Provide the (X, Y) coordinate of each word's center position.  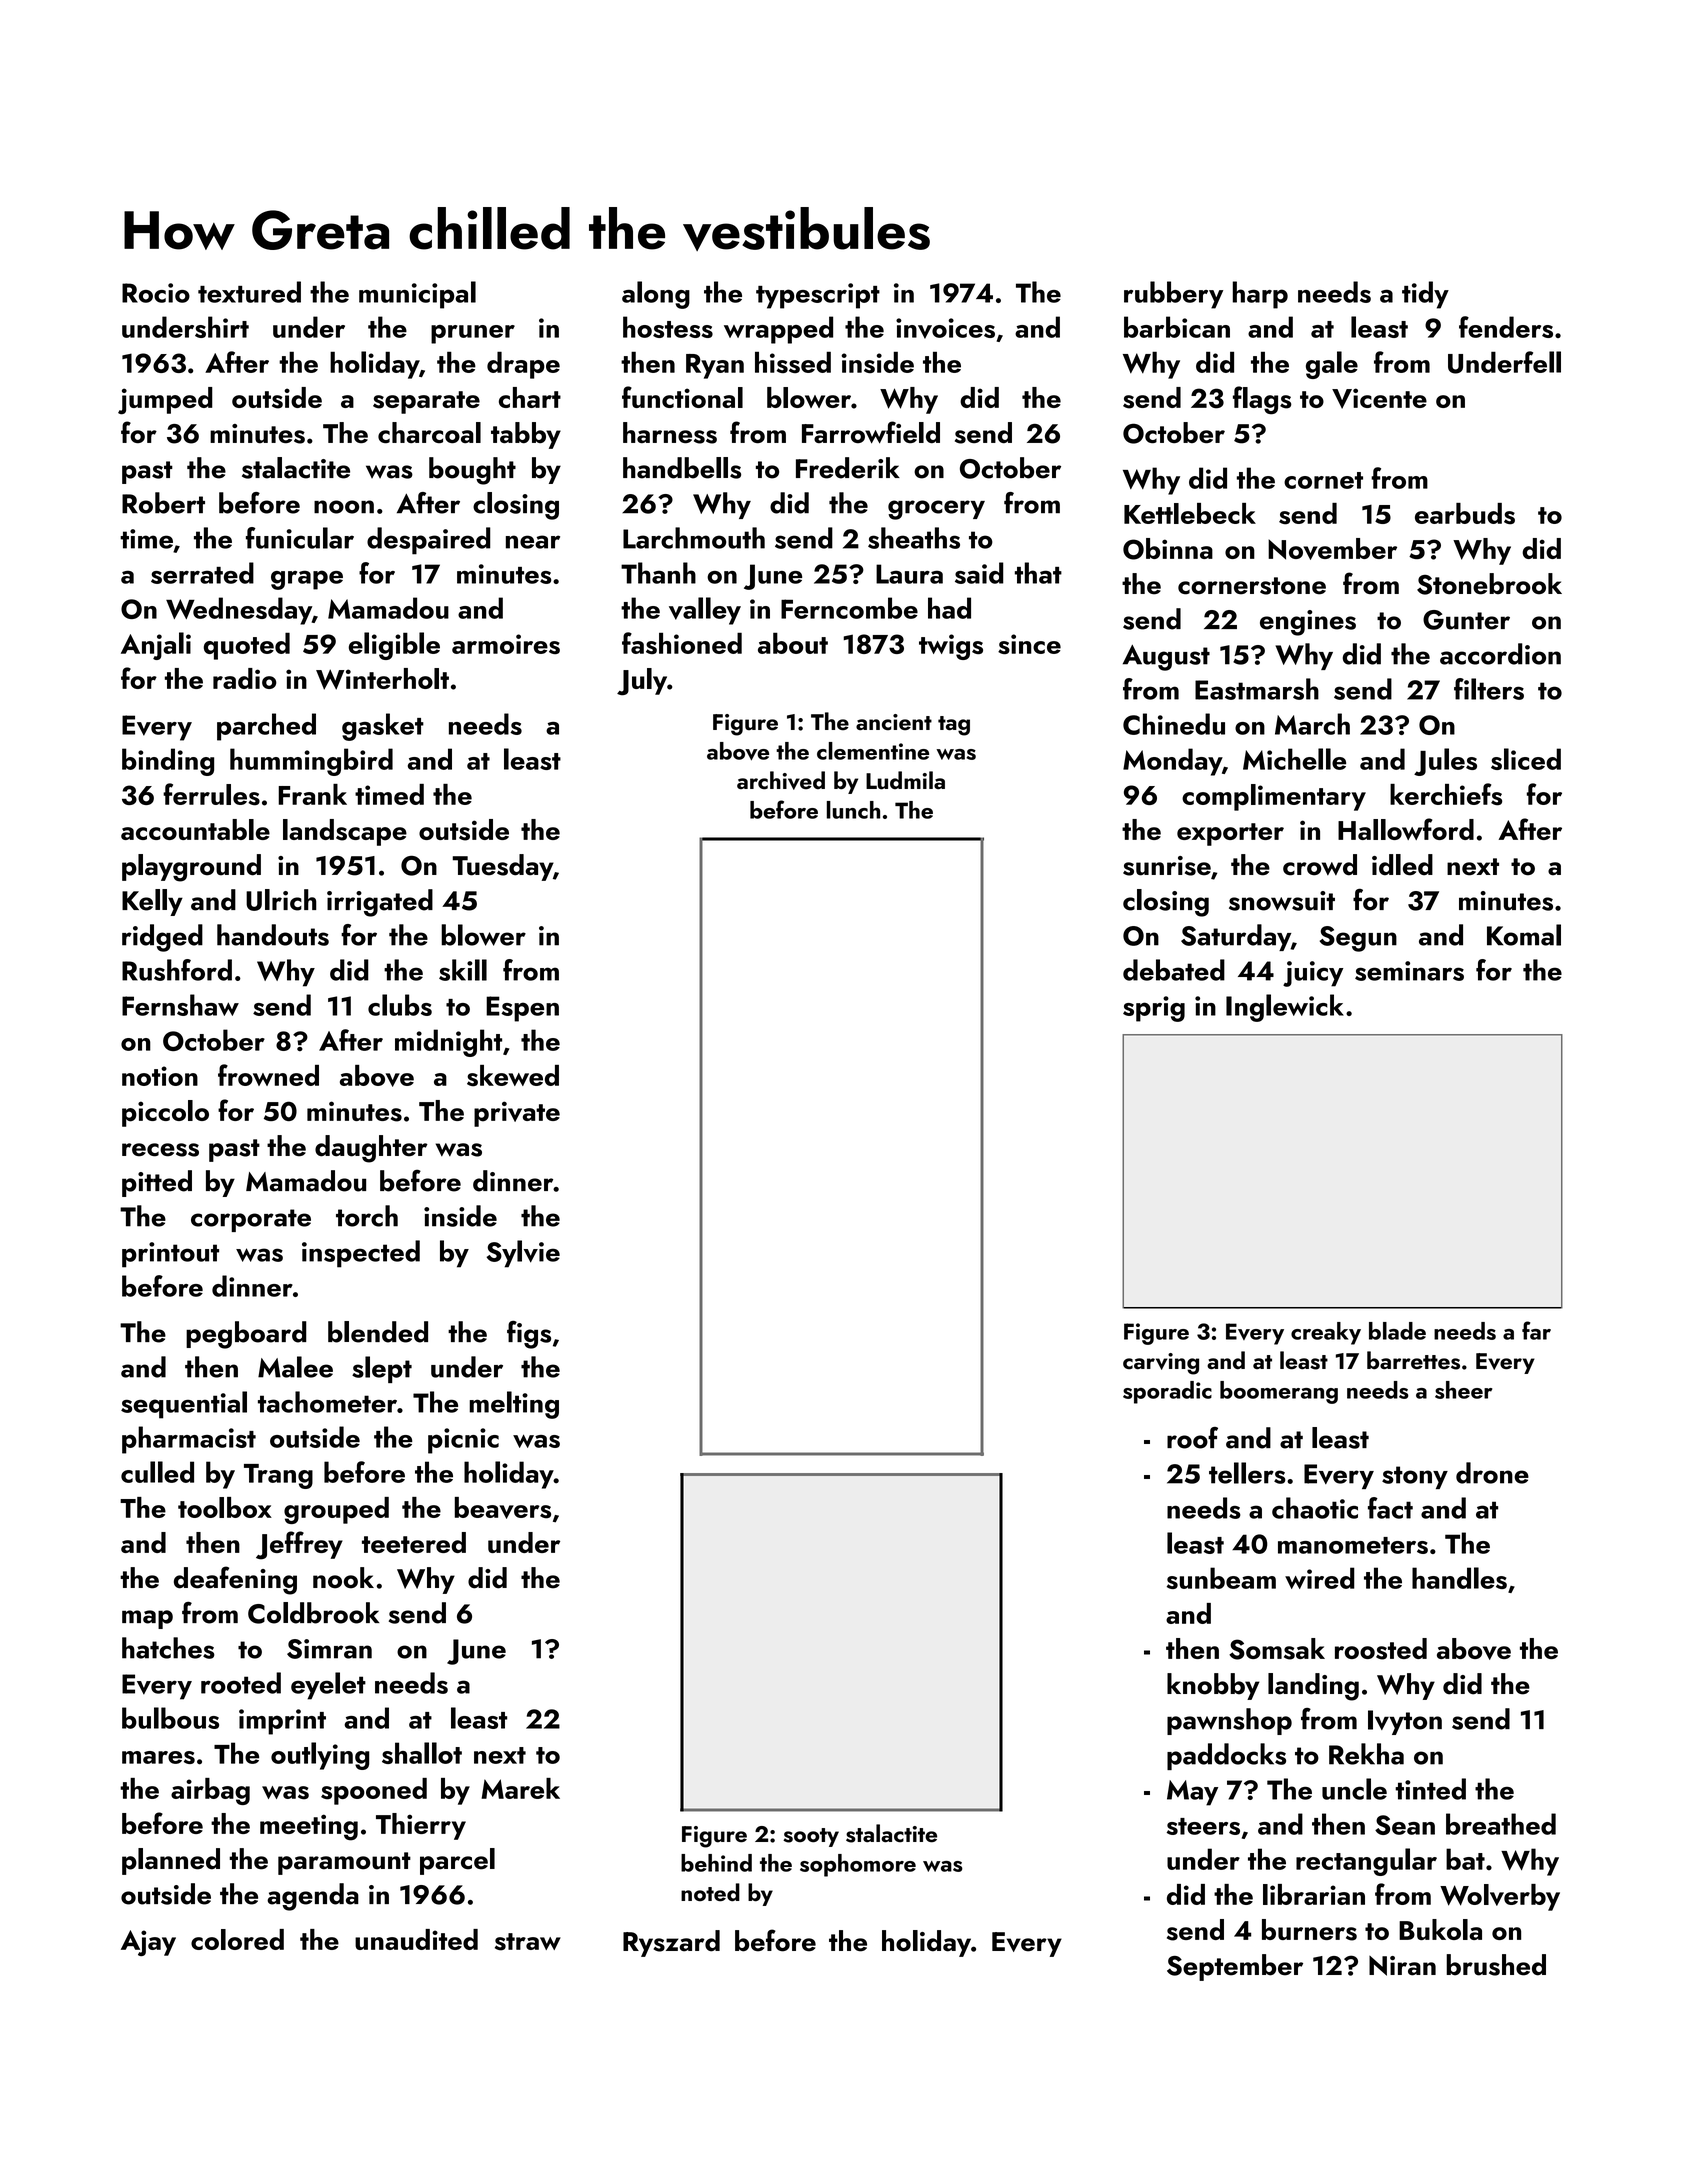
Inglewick (1285, 1008)
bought (472, 471)
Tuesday (502, 867)
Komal (1524, 935)
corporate (251, 1220)
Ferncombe (849, 608)
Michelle (1294, 759)
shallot (422, 1753)
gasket (383, 727)
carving (1161, 1364)
